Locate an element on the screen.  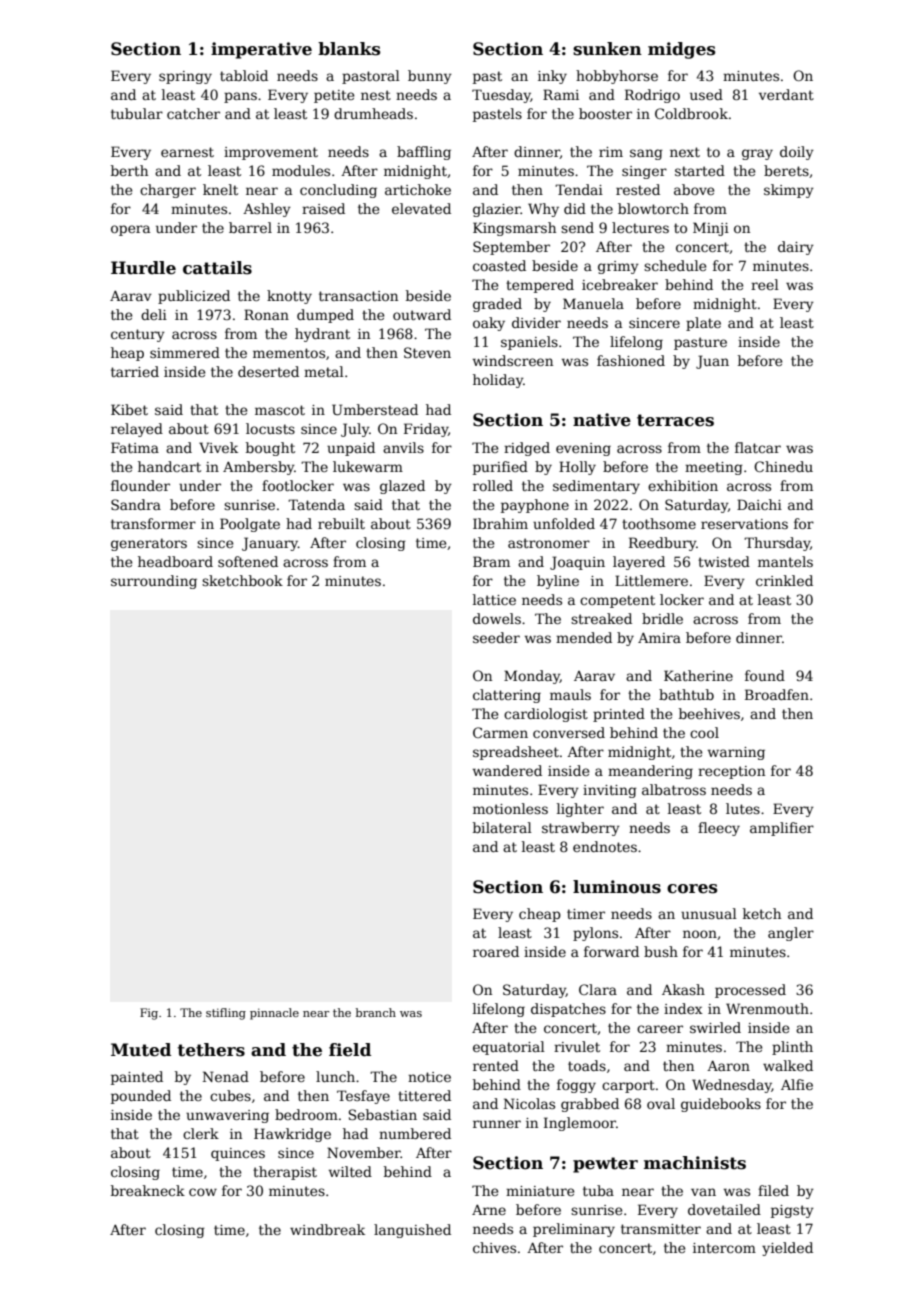
bilateral is located at coordinates (502, 827).
